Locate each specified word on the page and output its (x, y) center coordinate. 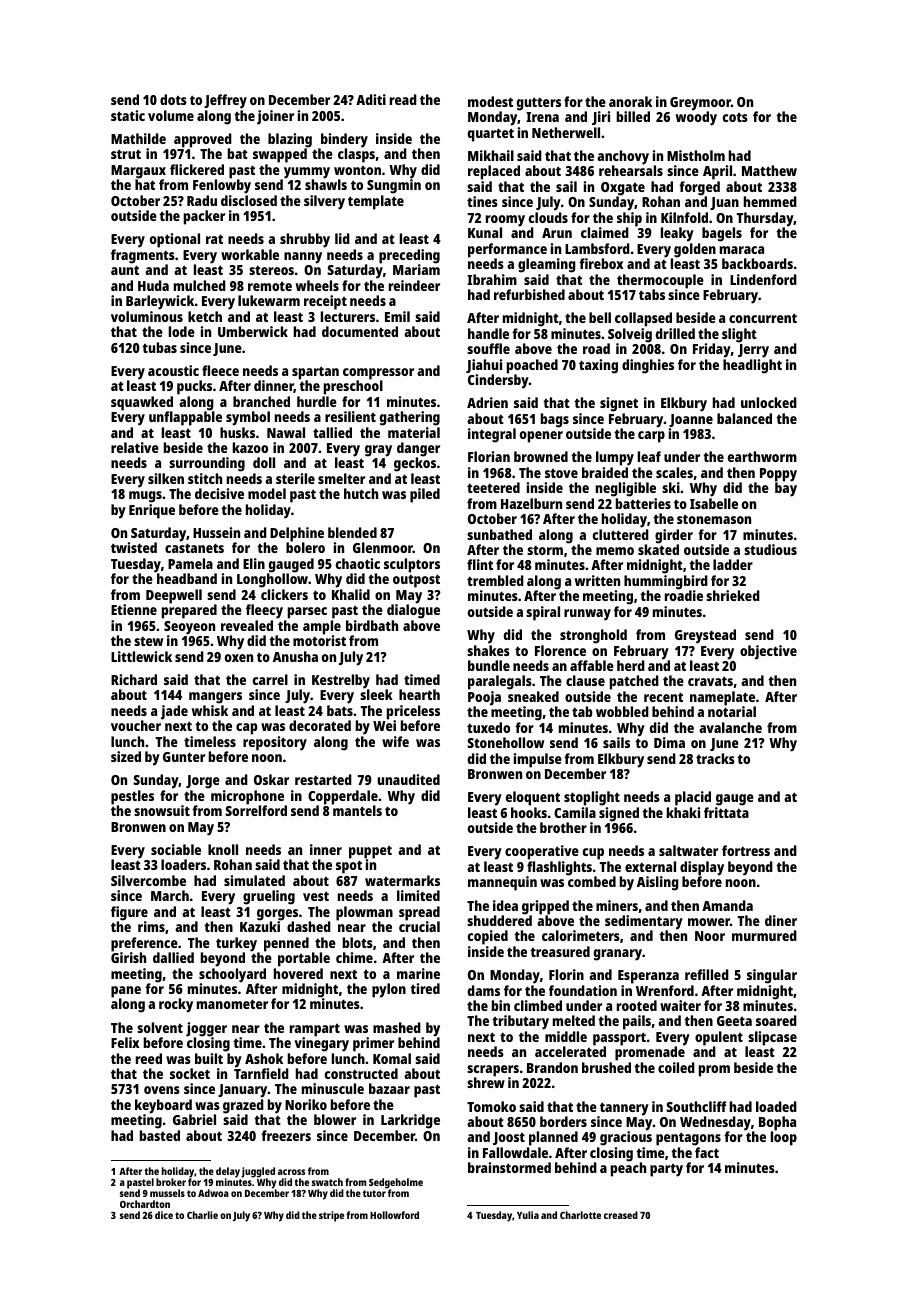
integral (492, 435)
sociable (176, 849)
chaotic (358, 563)
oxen (239, 658)
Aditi (371, 99)
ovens (162, 1090)
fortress (746, 850)
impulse (538, 760)
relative (135, 447)
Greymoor (700, 104)
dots (173, 99)
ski (671, 487)
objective (768, 652)
